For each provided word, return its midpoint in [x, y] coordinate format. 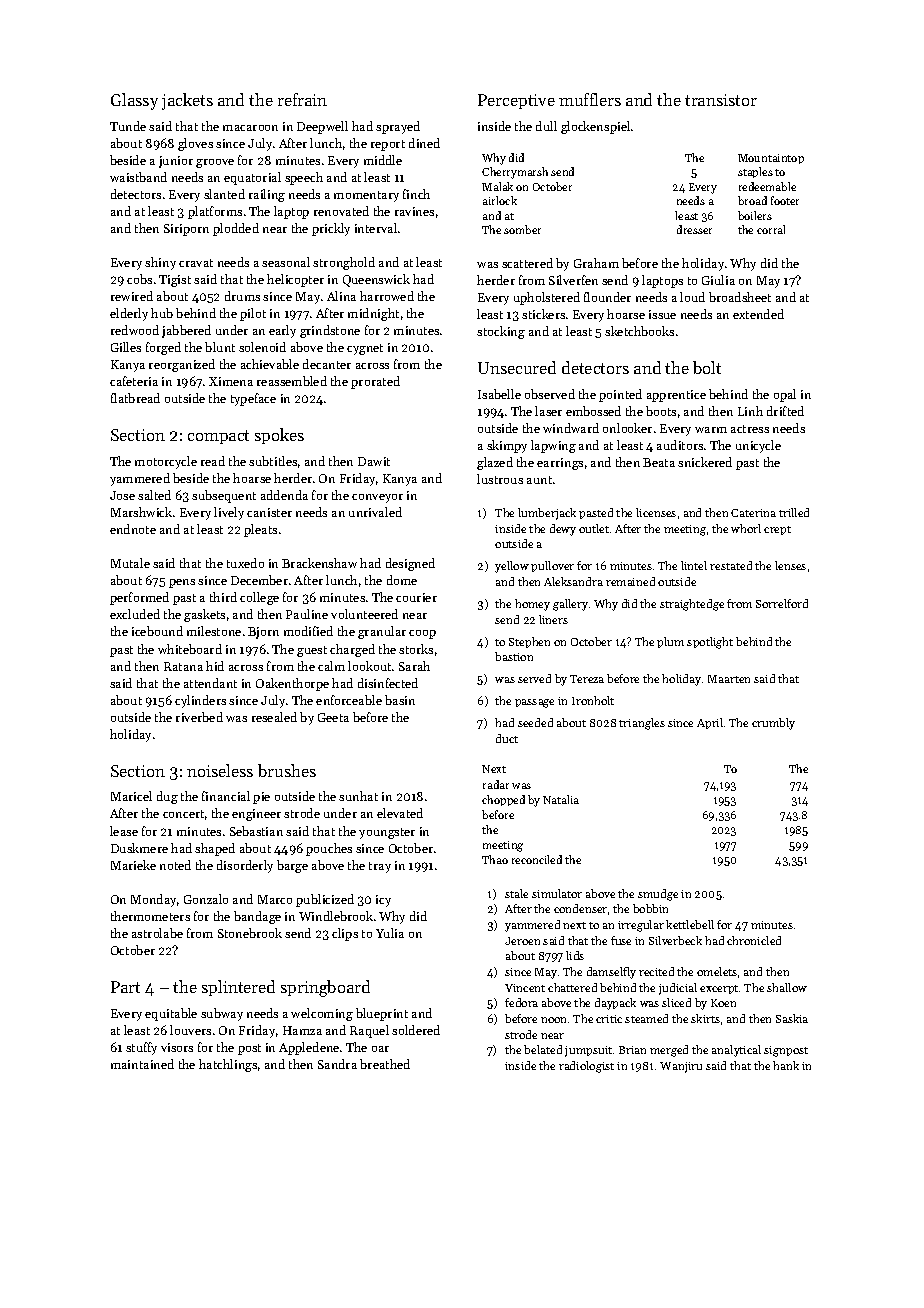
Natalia [561, 799]
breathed [385, 1064]
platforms [215, 212]
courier [416, 597]
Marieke [133, 865]
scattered [527, 263]
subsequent [224, 496]
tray [380, 867]
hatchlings [228, 1065]
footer [785, 200]
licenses [656, 512]
